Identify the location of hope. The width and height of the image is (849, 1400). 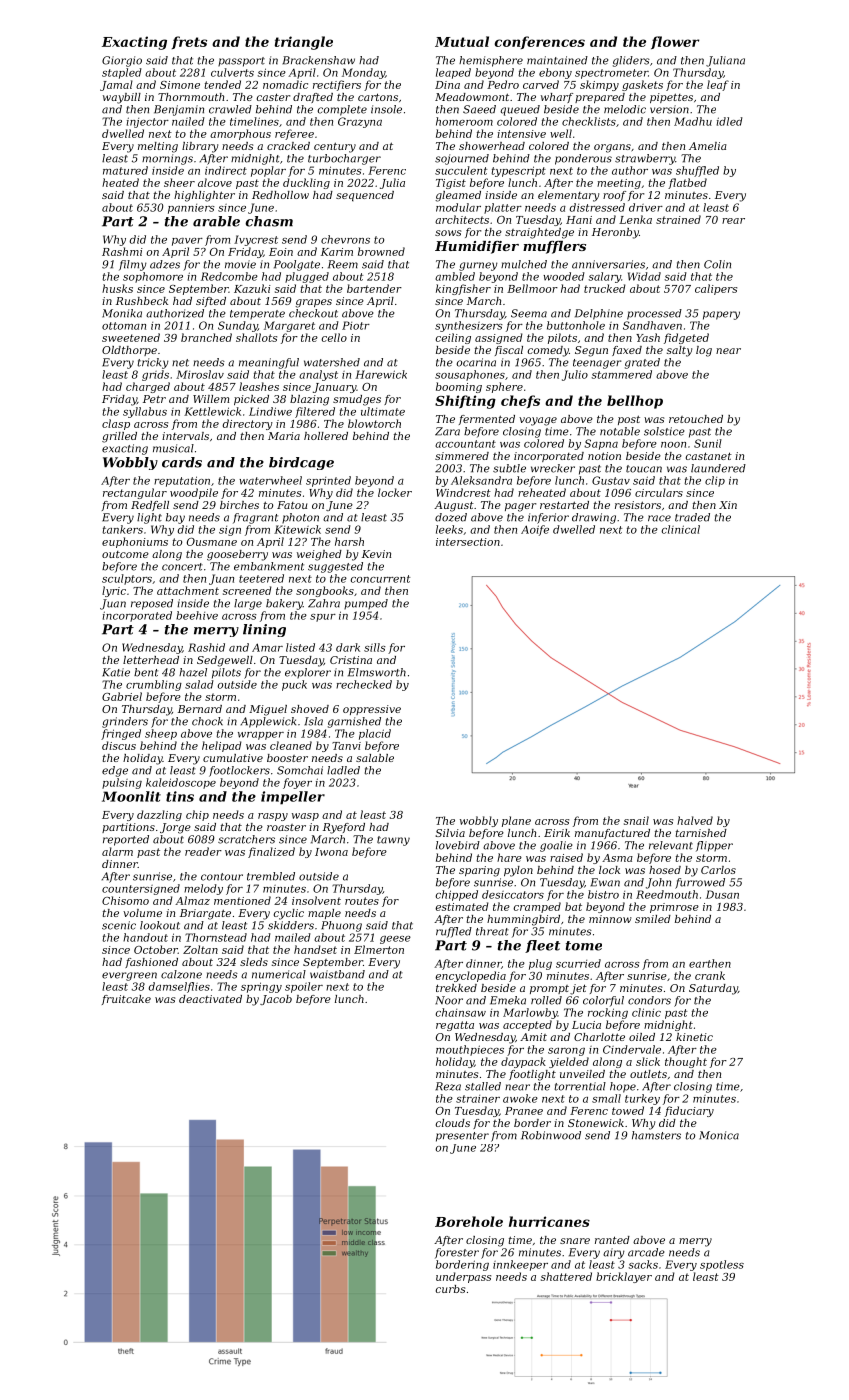
(623, 1087).
